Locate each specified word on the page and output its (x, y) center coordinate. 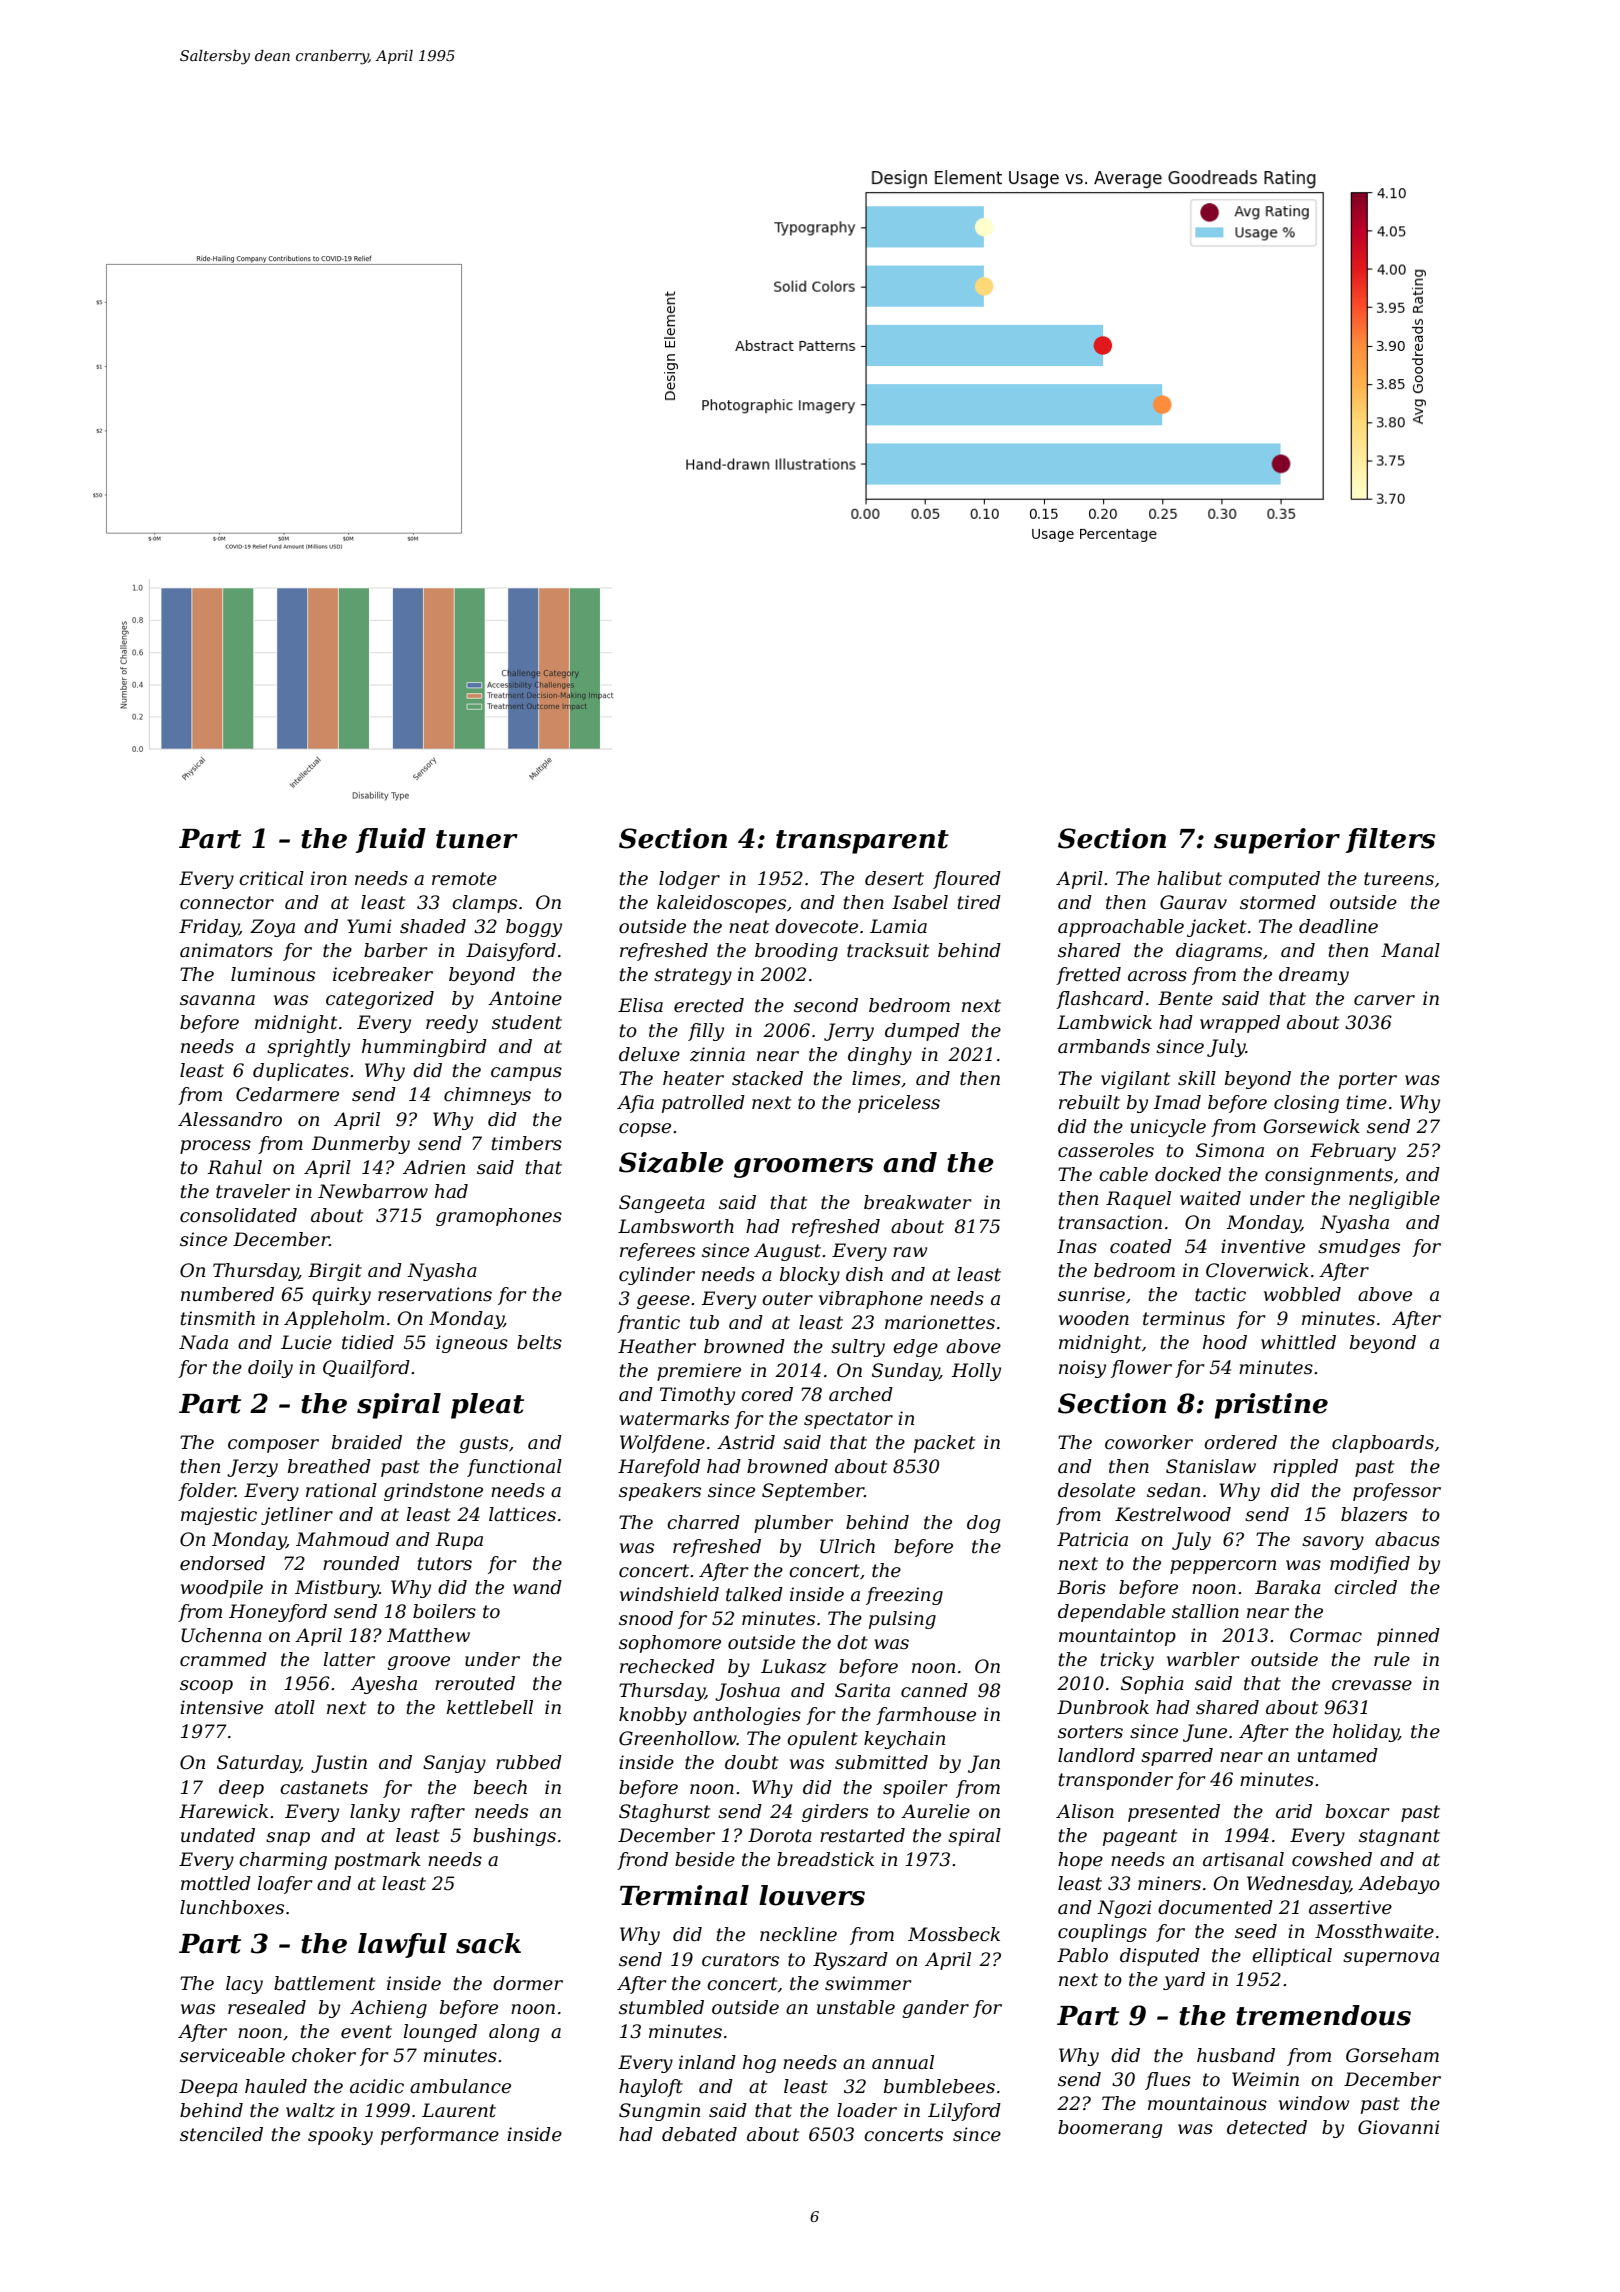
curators (740, 1960)
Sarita (862, 1690)
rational (341, 1490)
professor (1397, 1492)
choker (324, 2055)
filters (1390, 840)
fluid (391, 840)
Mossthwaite (1374, 1931)
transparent (862, 842)
